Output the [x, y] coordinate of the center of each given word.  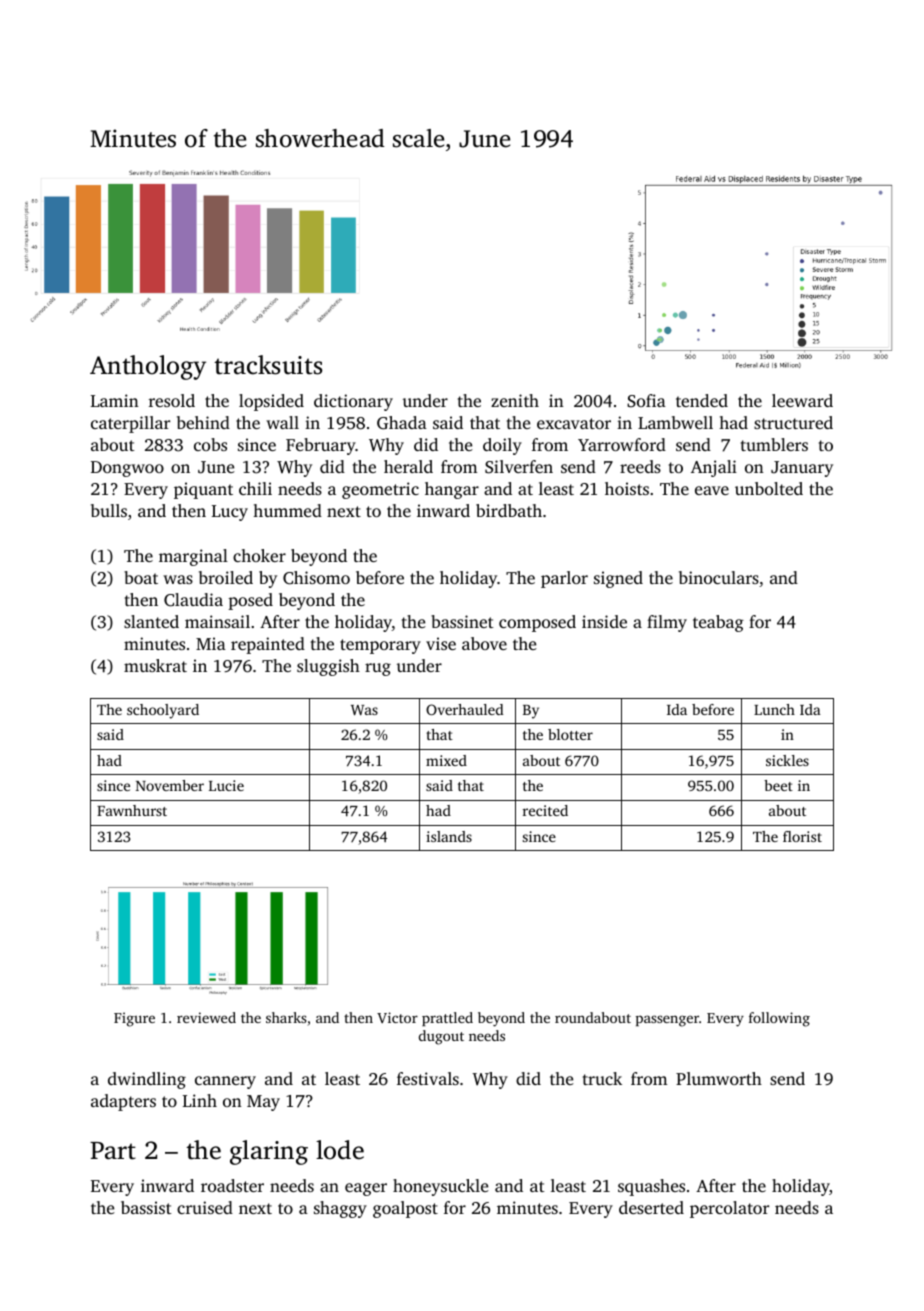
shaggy [340, 1209]
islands [449, 836]
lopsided [271, 402]
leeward [802, 400]
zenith [515, 400]
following [779, 1019]
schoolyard [163, 711]
